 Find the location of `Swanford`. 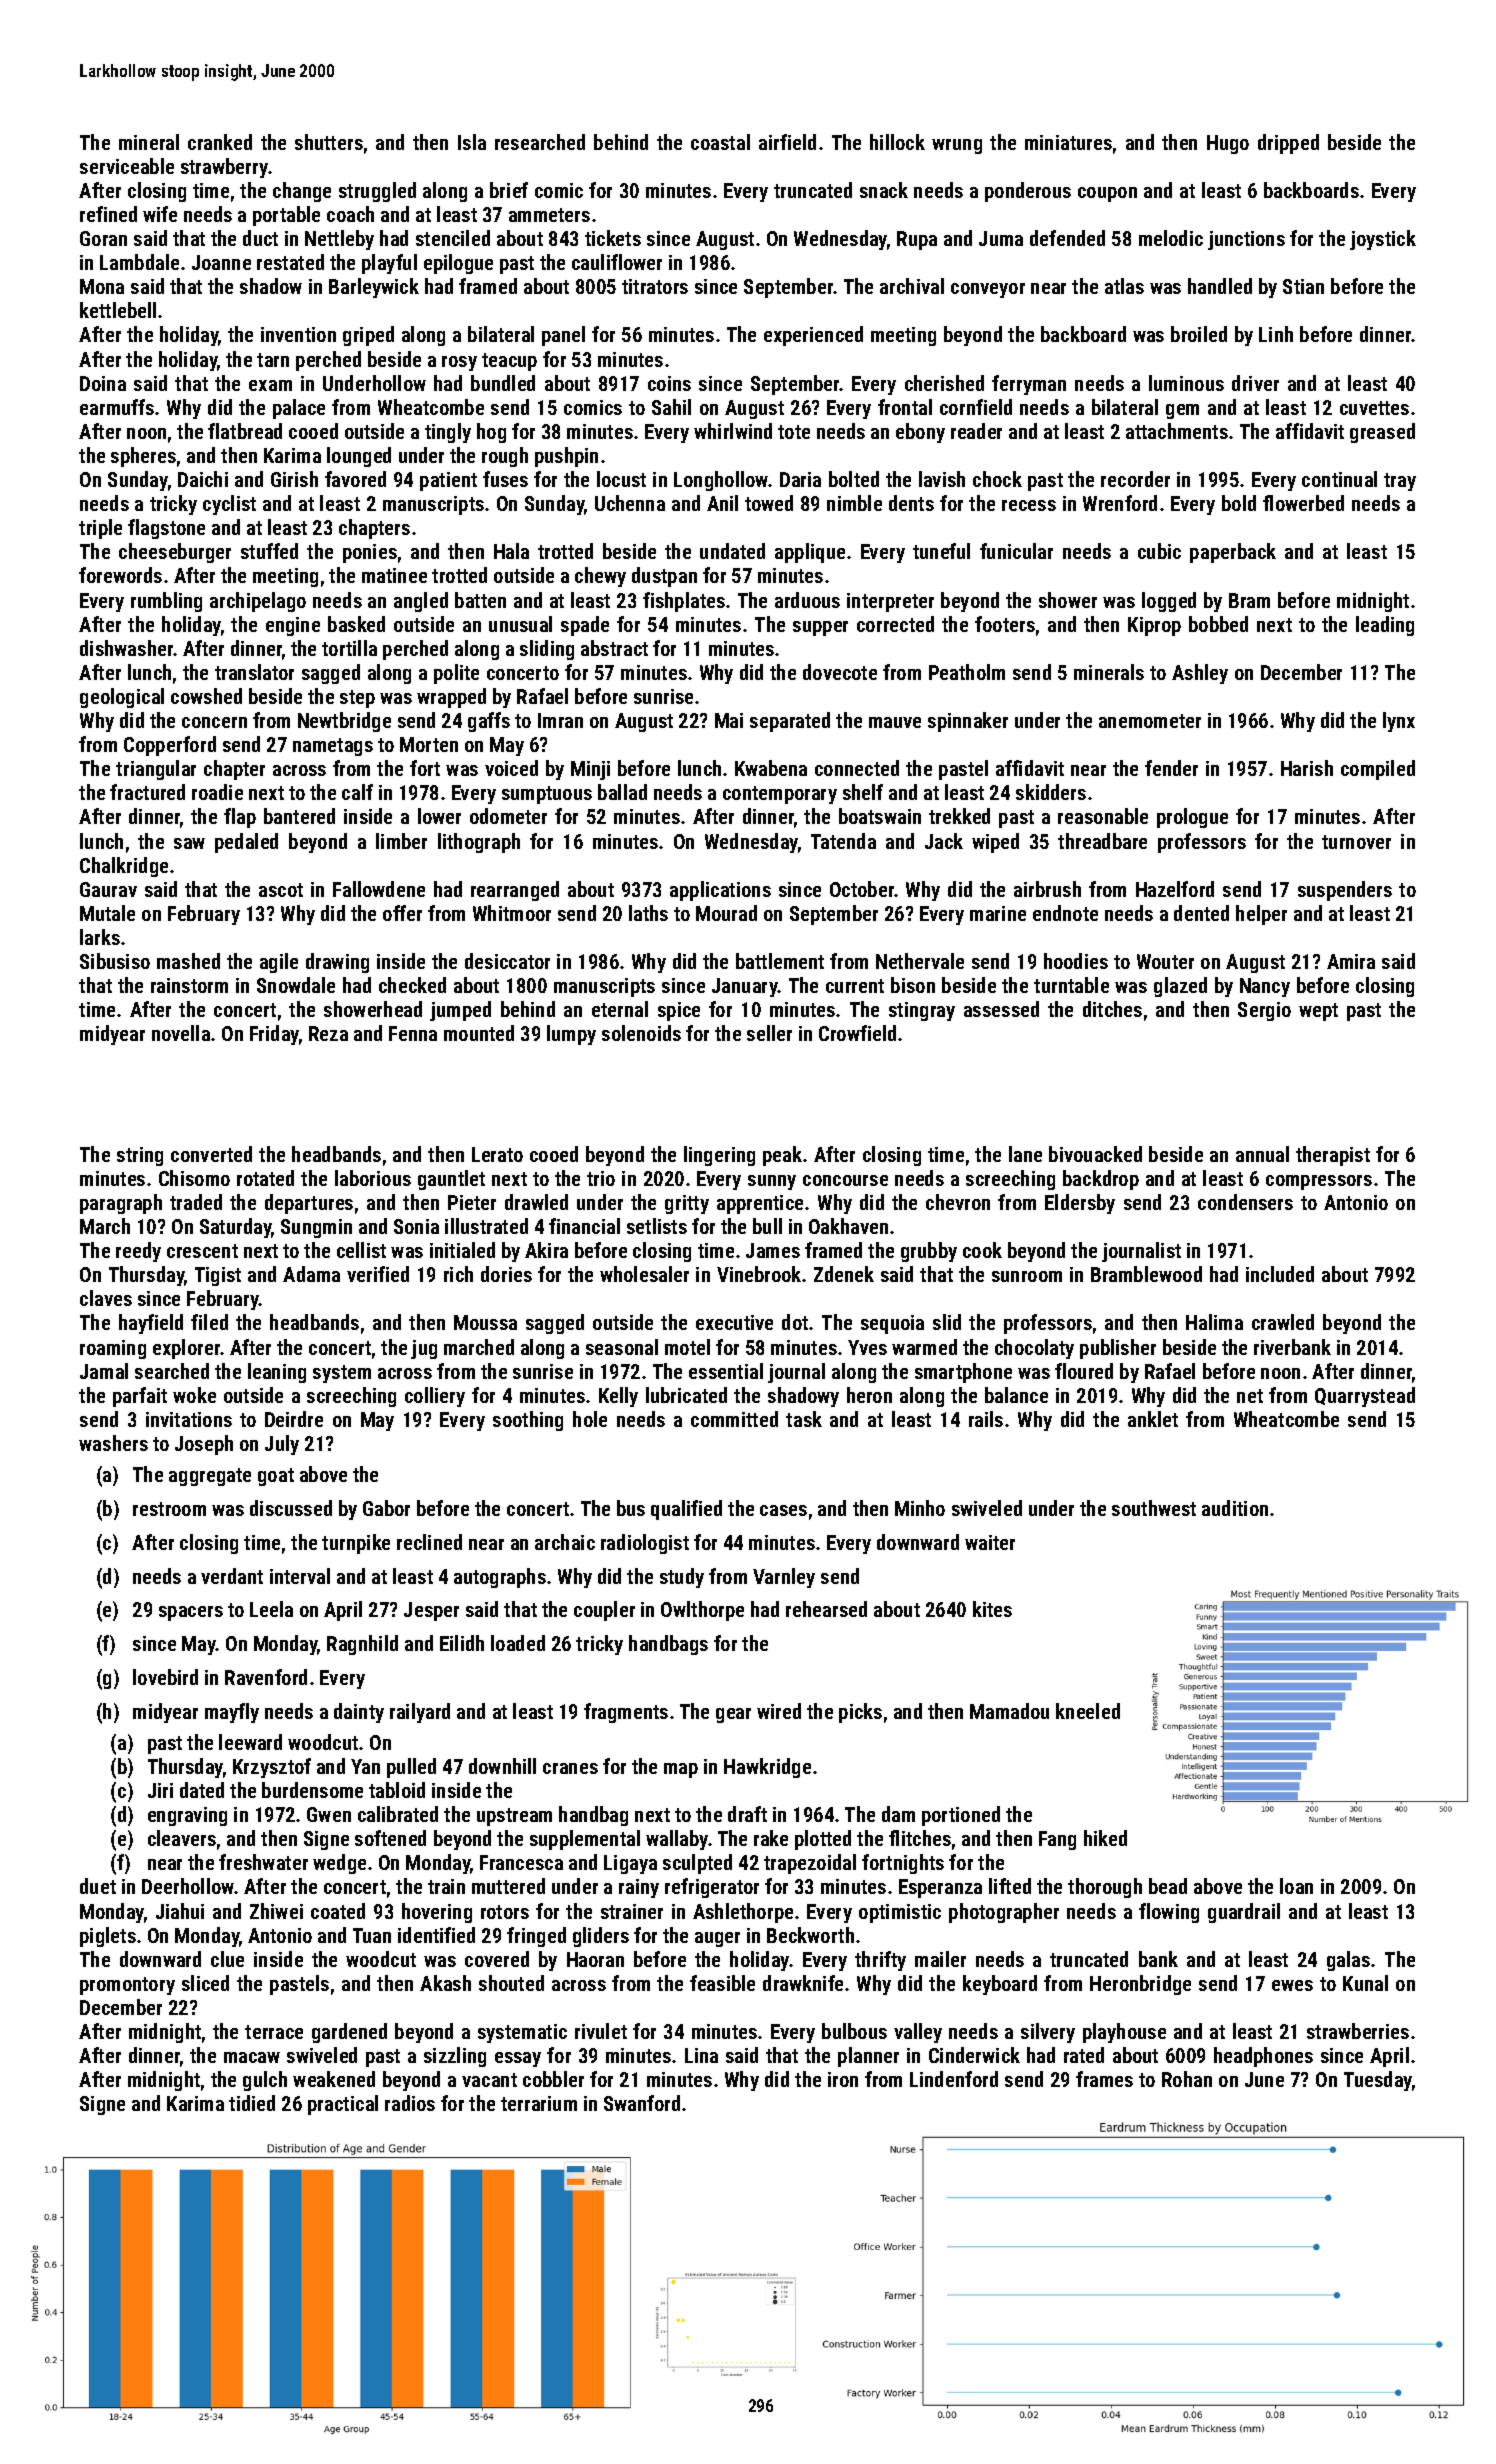

Swanford is located at coordinates (642, 2103).
